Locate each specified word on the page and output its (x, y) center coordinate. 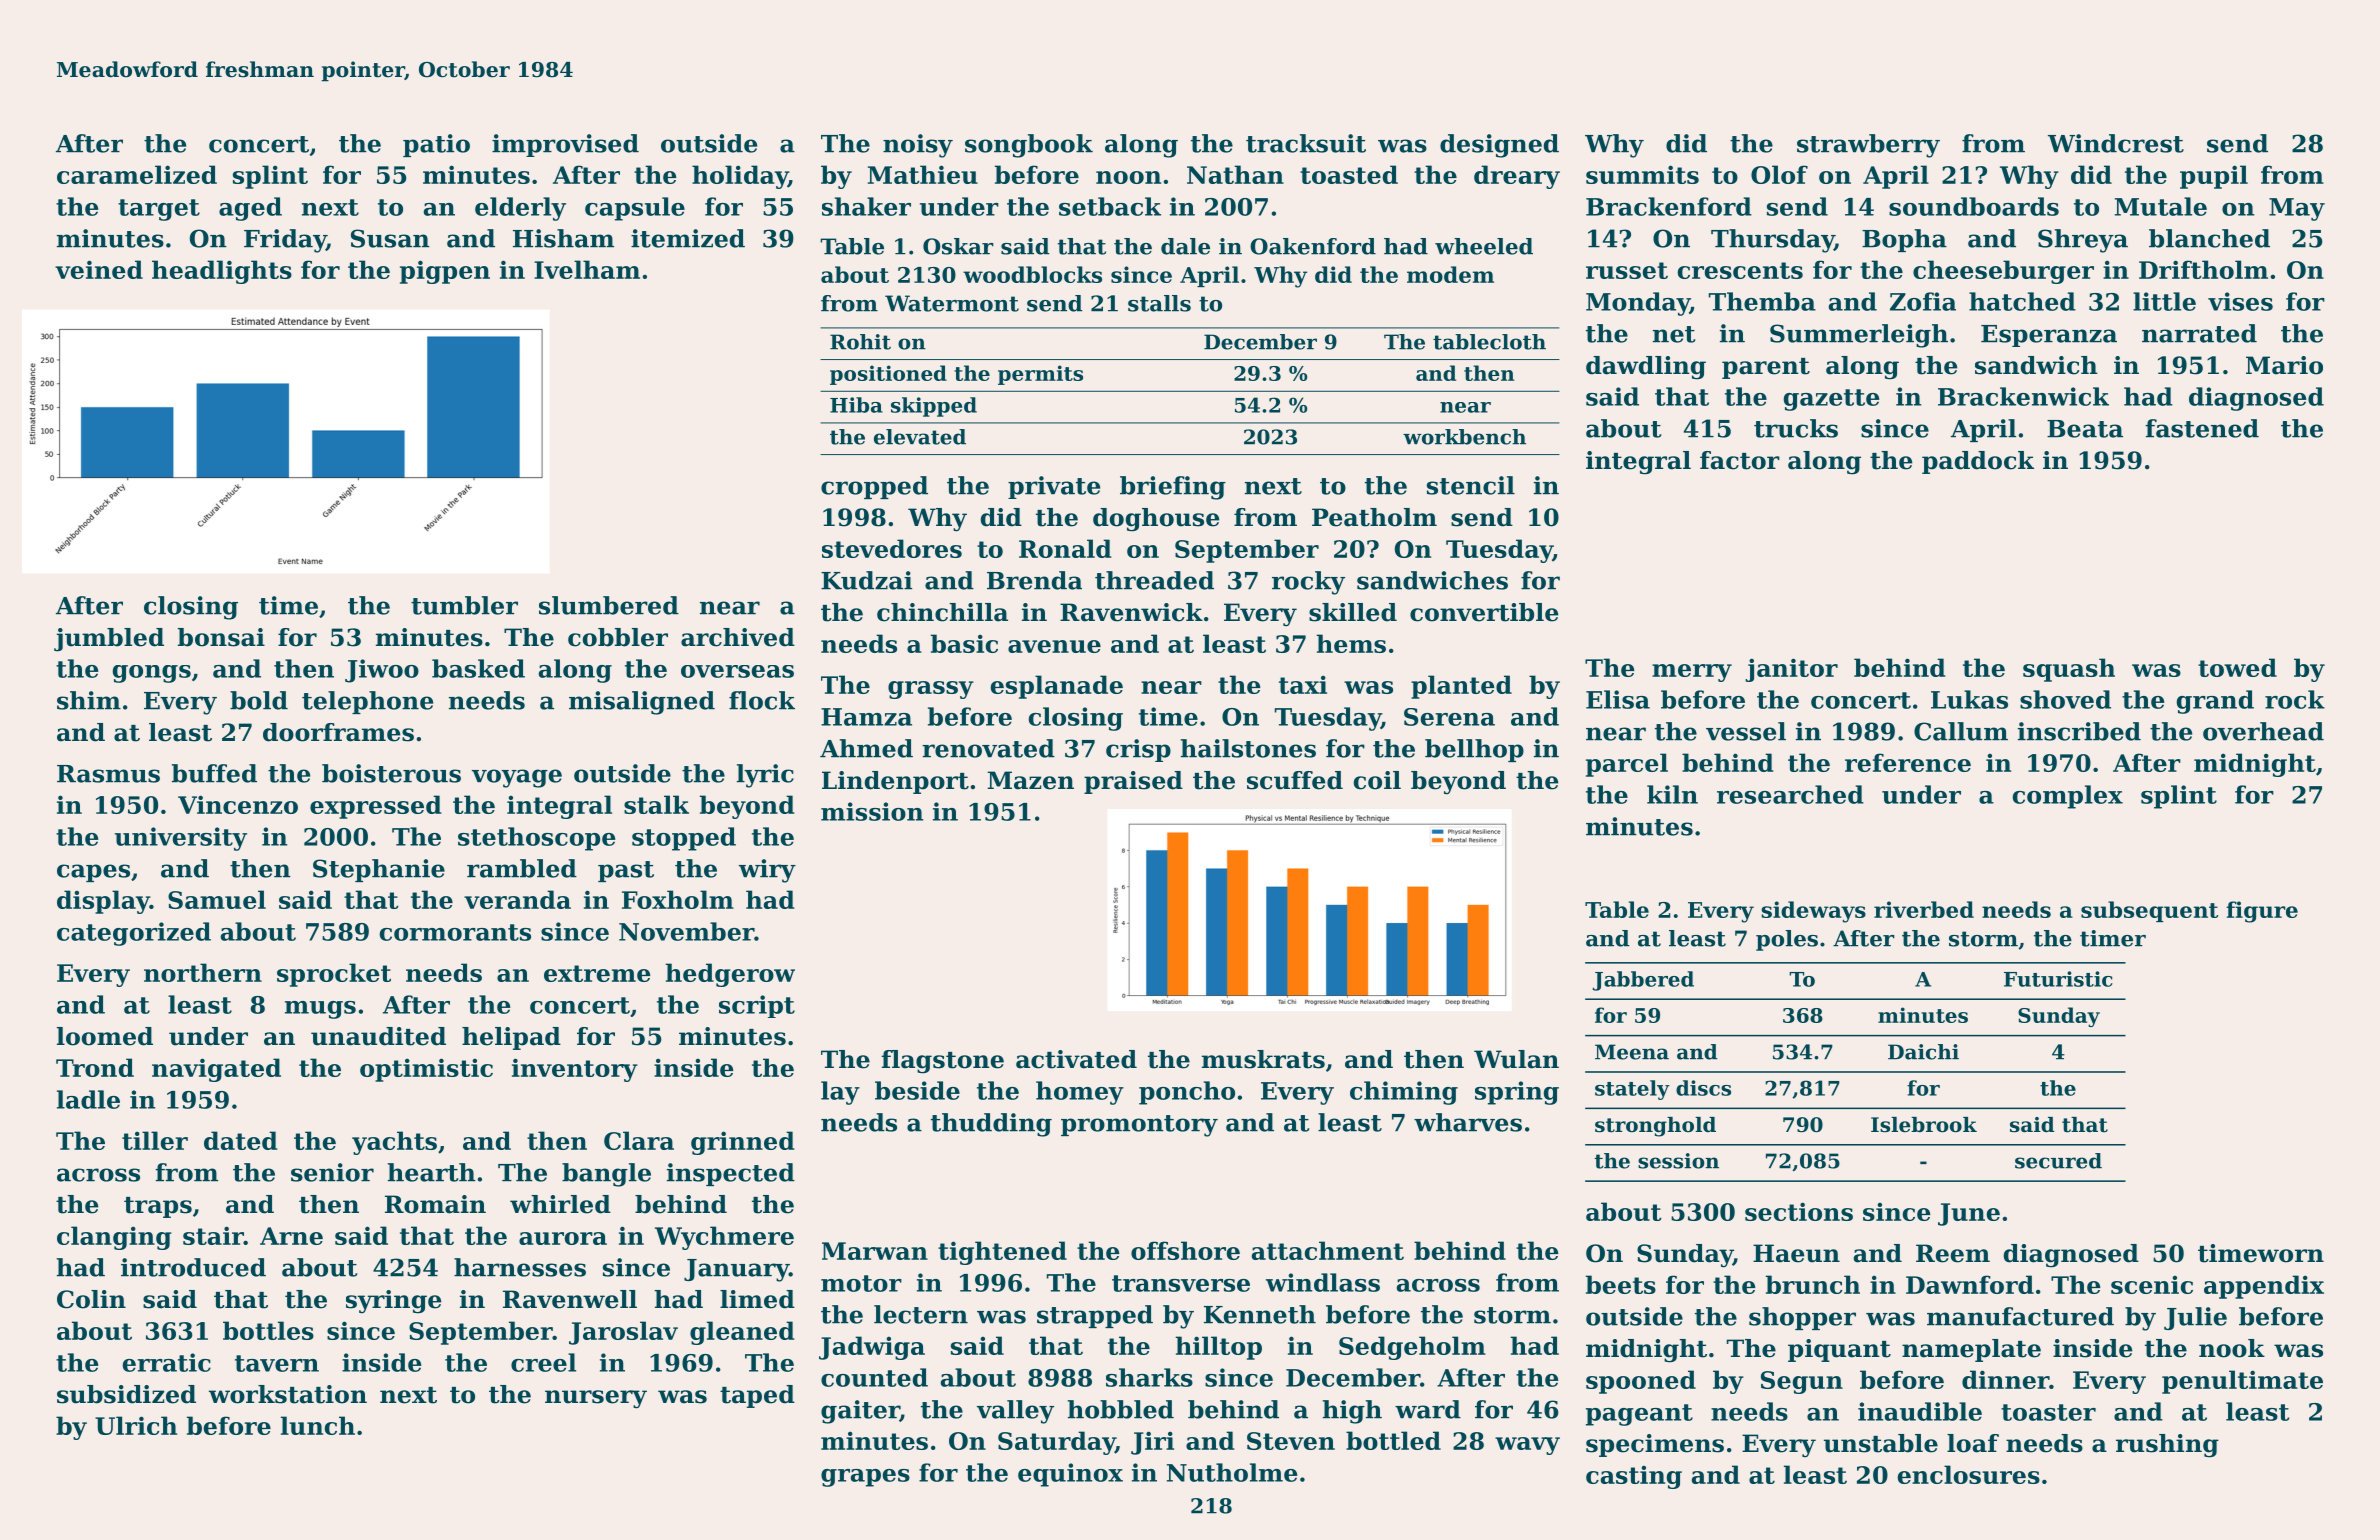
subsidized (126, 1394)
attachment (1328, 1250)
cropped (874, 487)
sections (1799, 1211)
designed (1499, 146)
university (181, 839)
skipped (934, 407)
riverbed (1924, 909)
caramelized (137, 174)
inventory (575, 1070)
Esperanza (2049, 336)
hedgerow (730, 975)
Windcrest (2116, 143)
